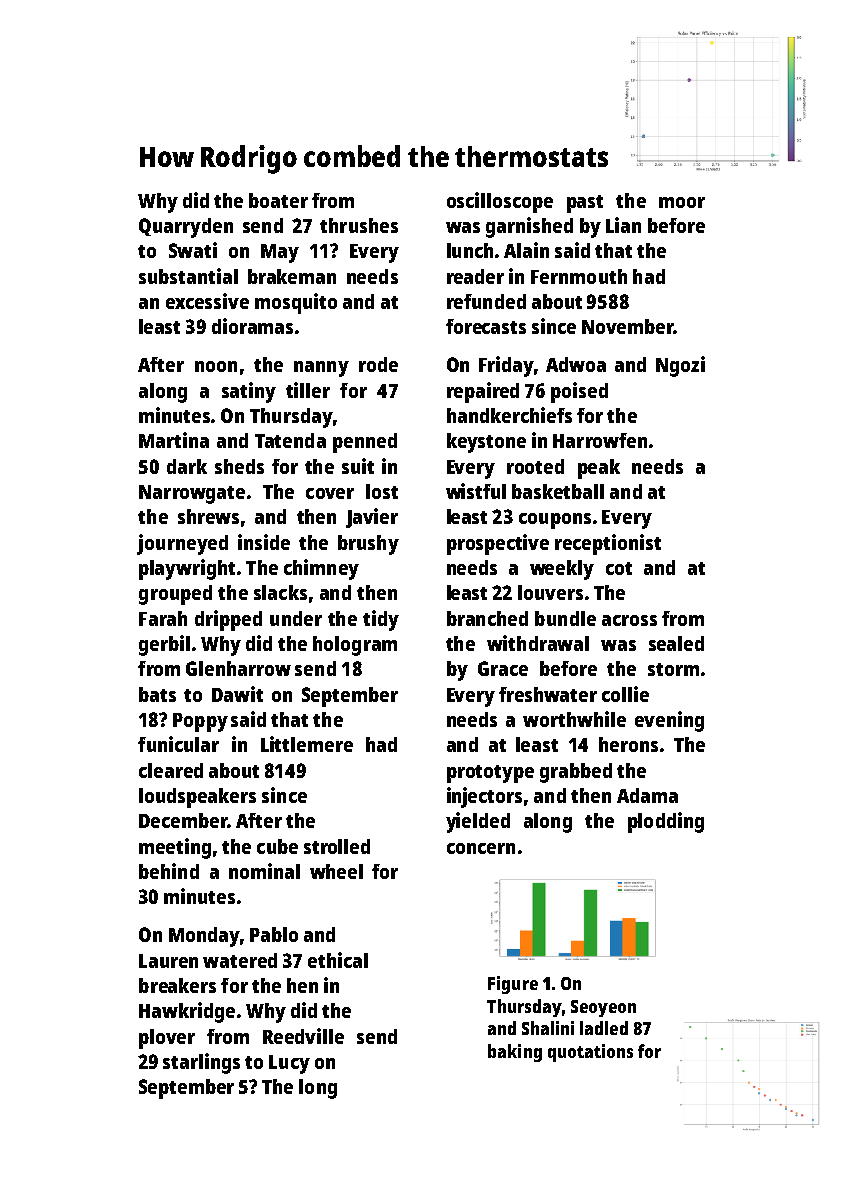  I want to click on boater, so click(278, 200).
